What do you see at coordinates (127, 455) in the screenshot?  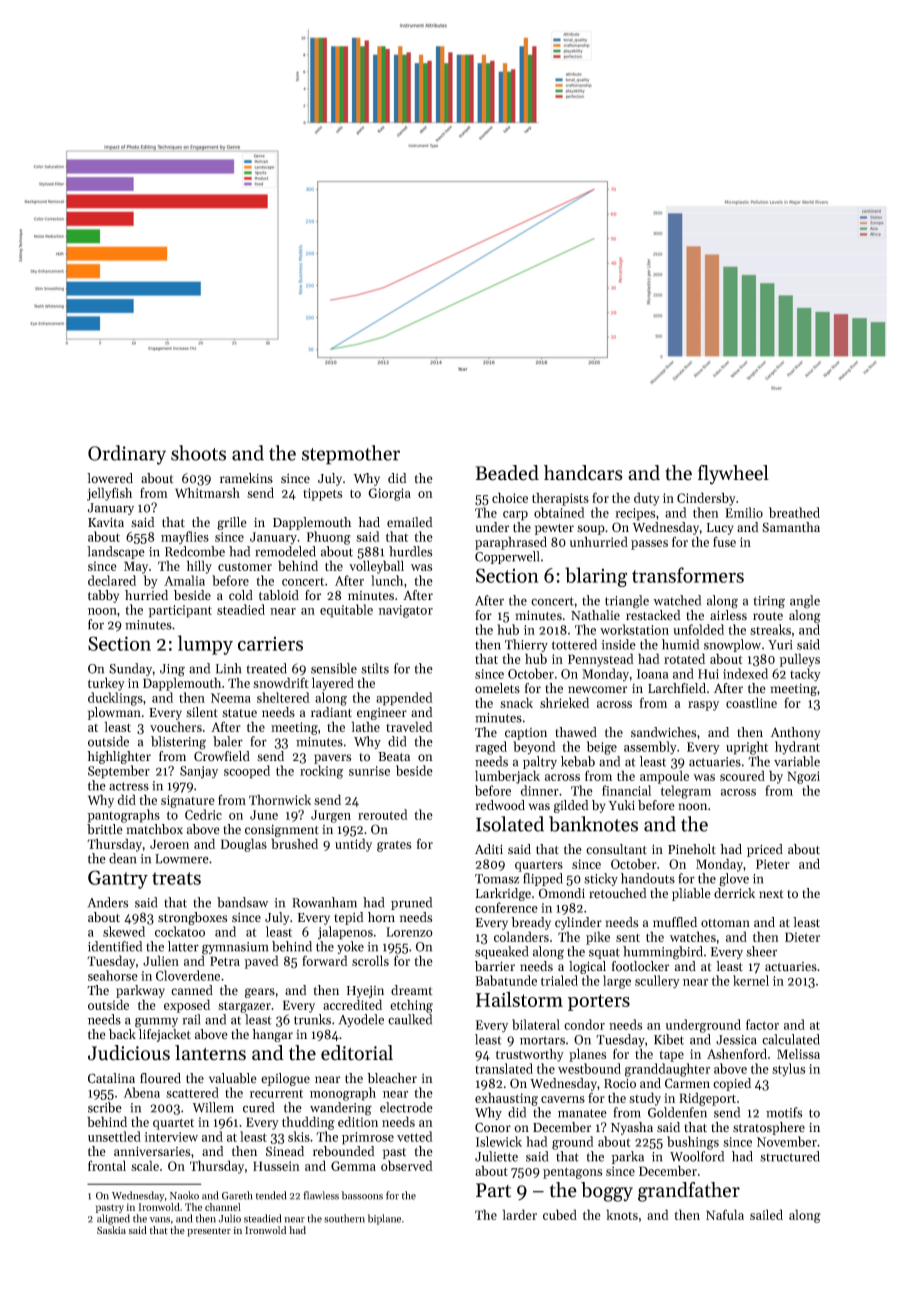 I see `Ordinary` at bounding box center [127, 455].
